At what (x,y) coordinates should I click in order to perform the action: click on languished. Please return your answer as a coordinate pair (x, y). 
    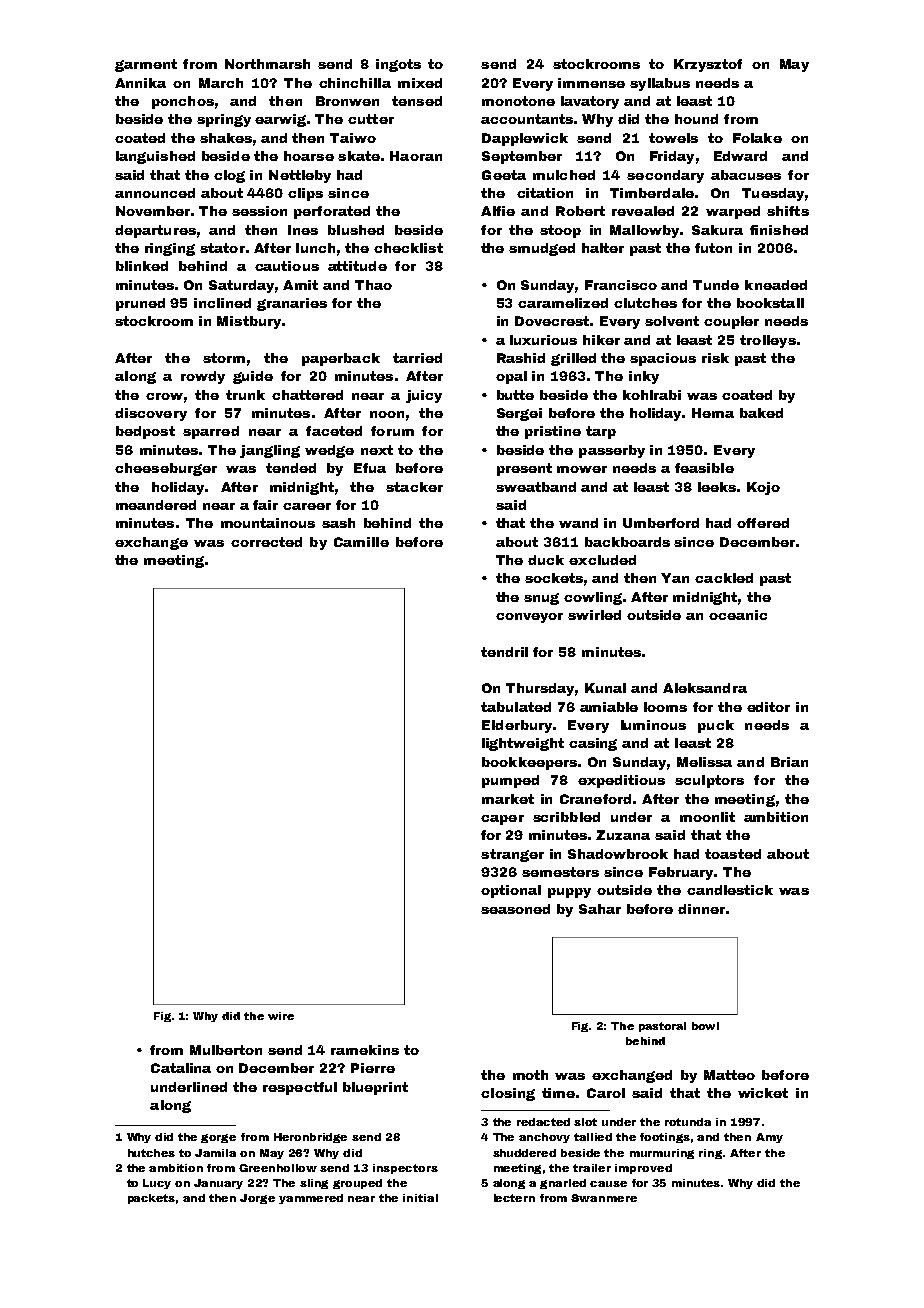
    Looking at the image, I should click on (155, 157).
